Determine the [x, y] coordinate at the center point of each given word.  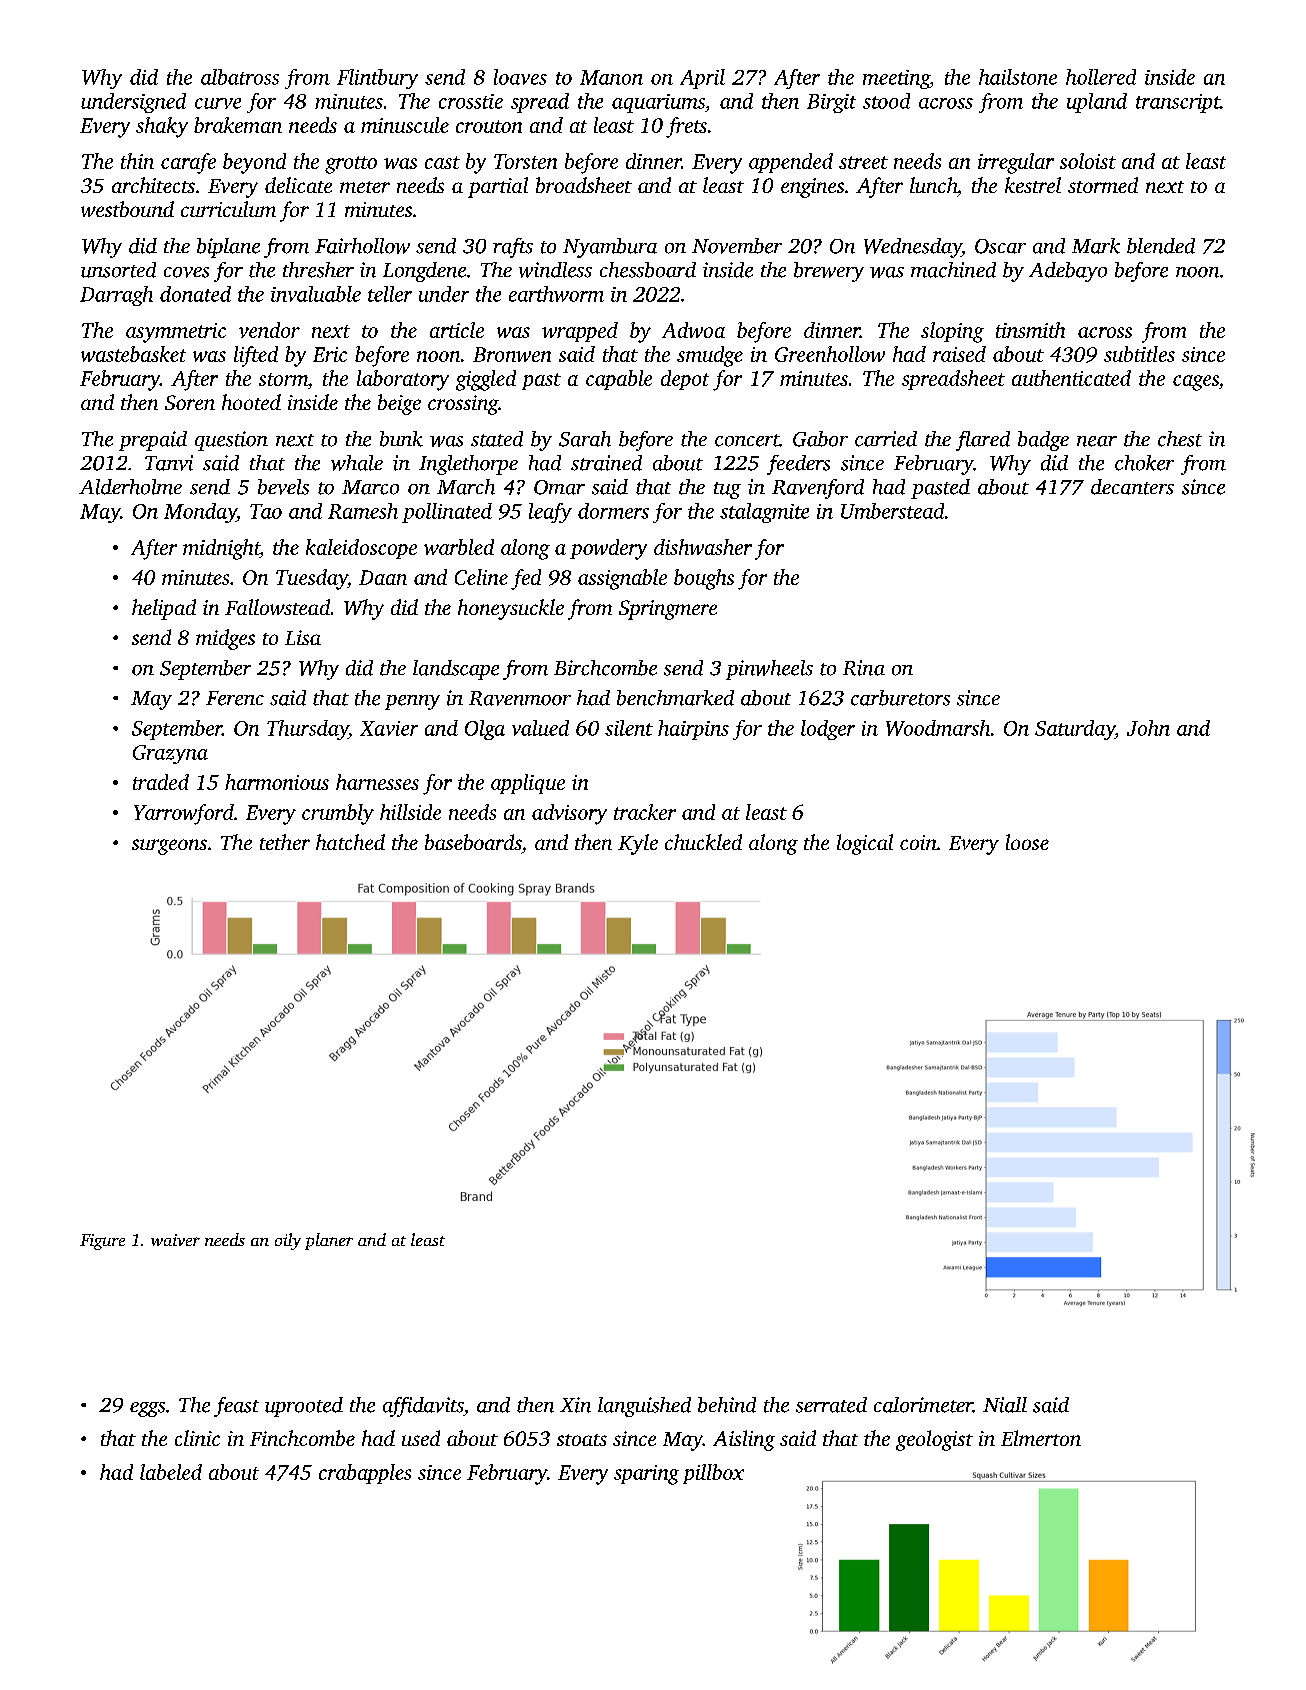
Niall [1005, 1405]
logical [865, 844]
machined [953, 270]
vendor [269, 330]
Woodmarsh [938, 728]
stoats [582, 1440]
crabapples [365, 1474]
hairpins [693, 730]
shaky [162, 127]
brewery [829, 272]
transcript [1178, 103]
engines [812, 188]
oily [288, 1241]
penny [412, 702]
